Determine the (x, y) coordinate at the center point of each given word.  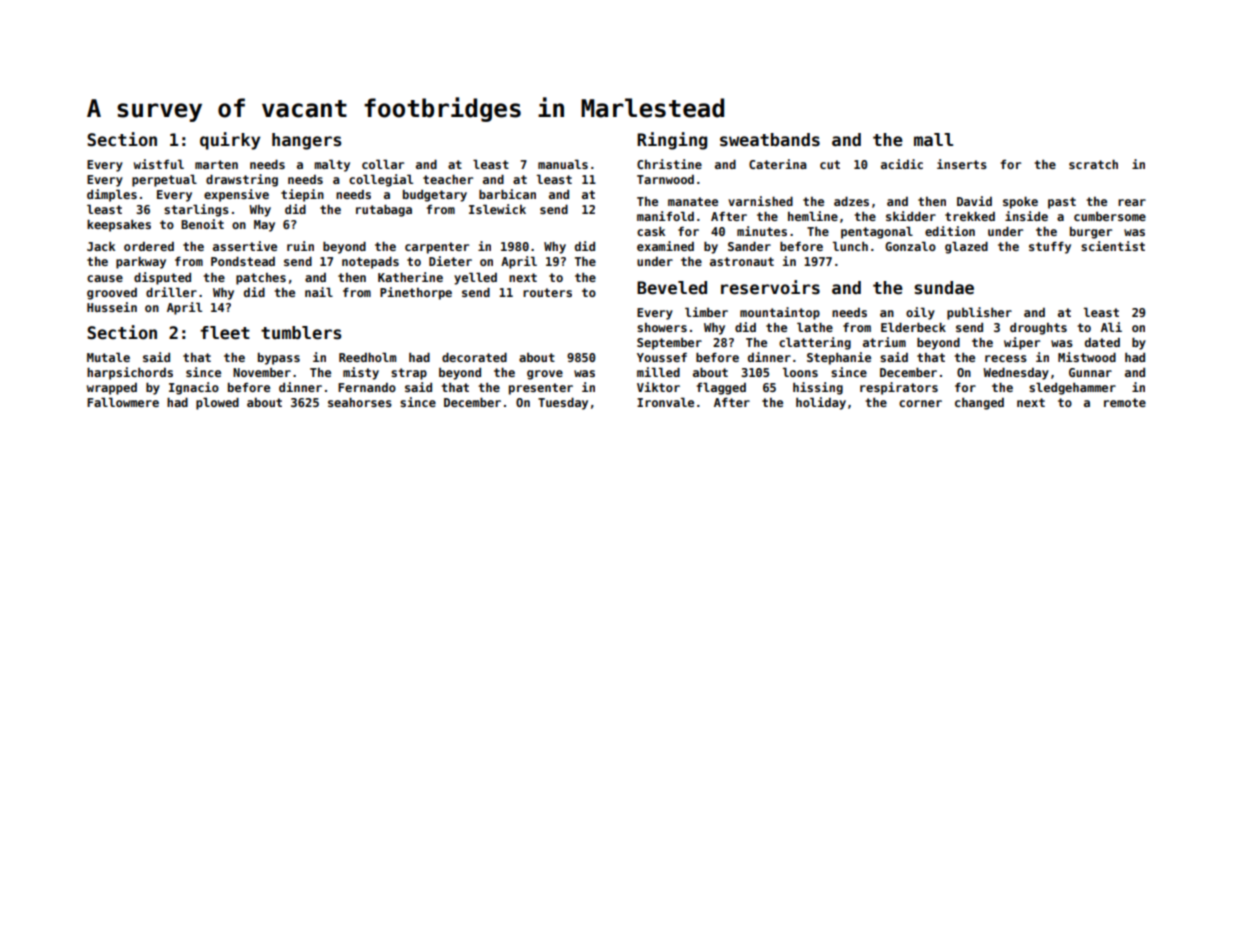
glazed (966, 247)
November (262, 372)
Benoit (202, 224)
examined (665, 246)
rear (1132, 202)
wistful (159, 164)
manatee (693, 201)
